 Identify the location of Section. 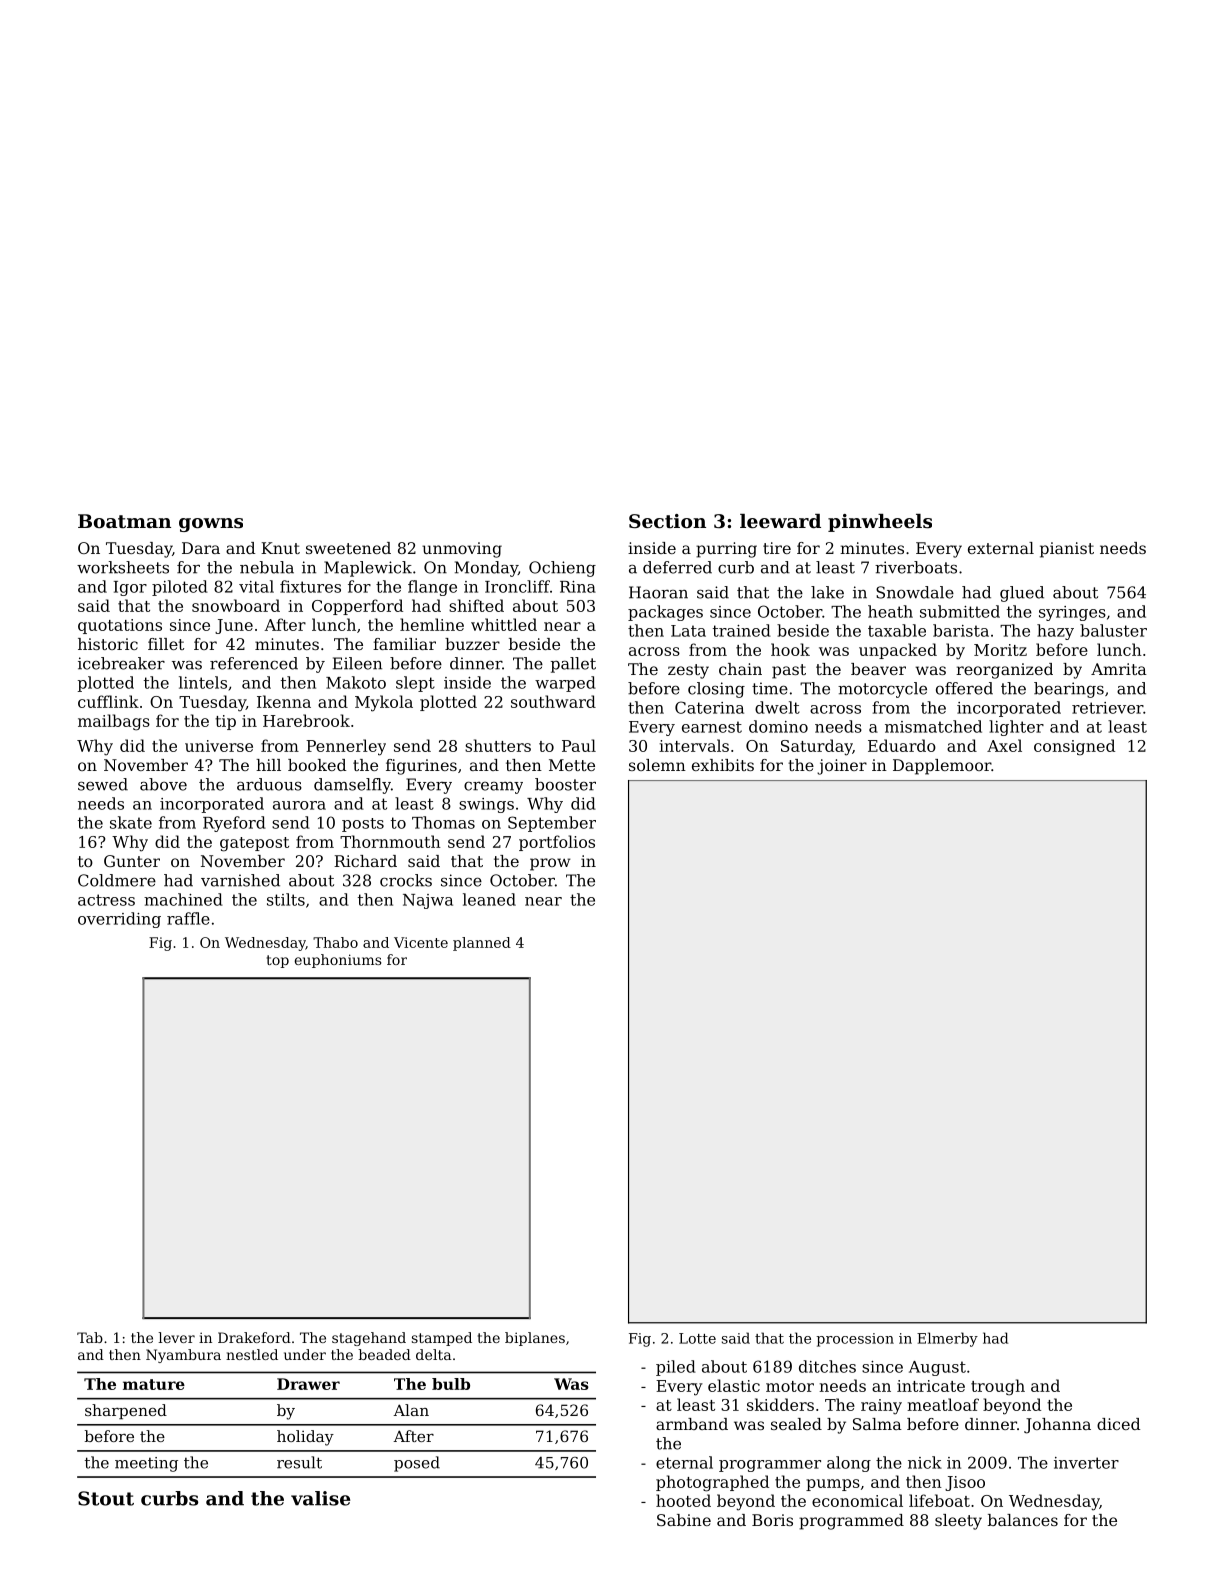
(667, 521).
